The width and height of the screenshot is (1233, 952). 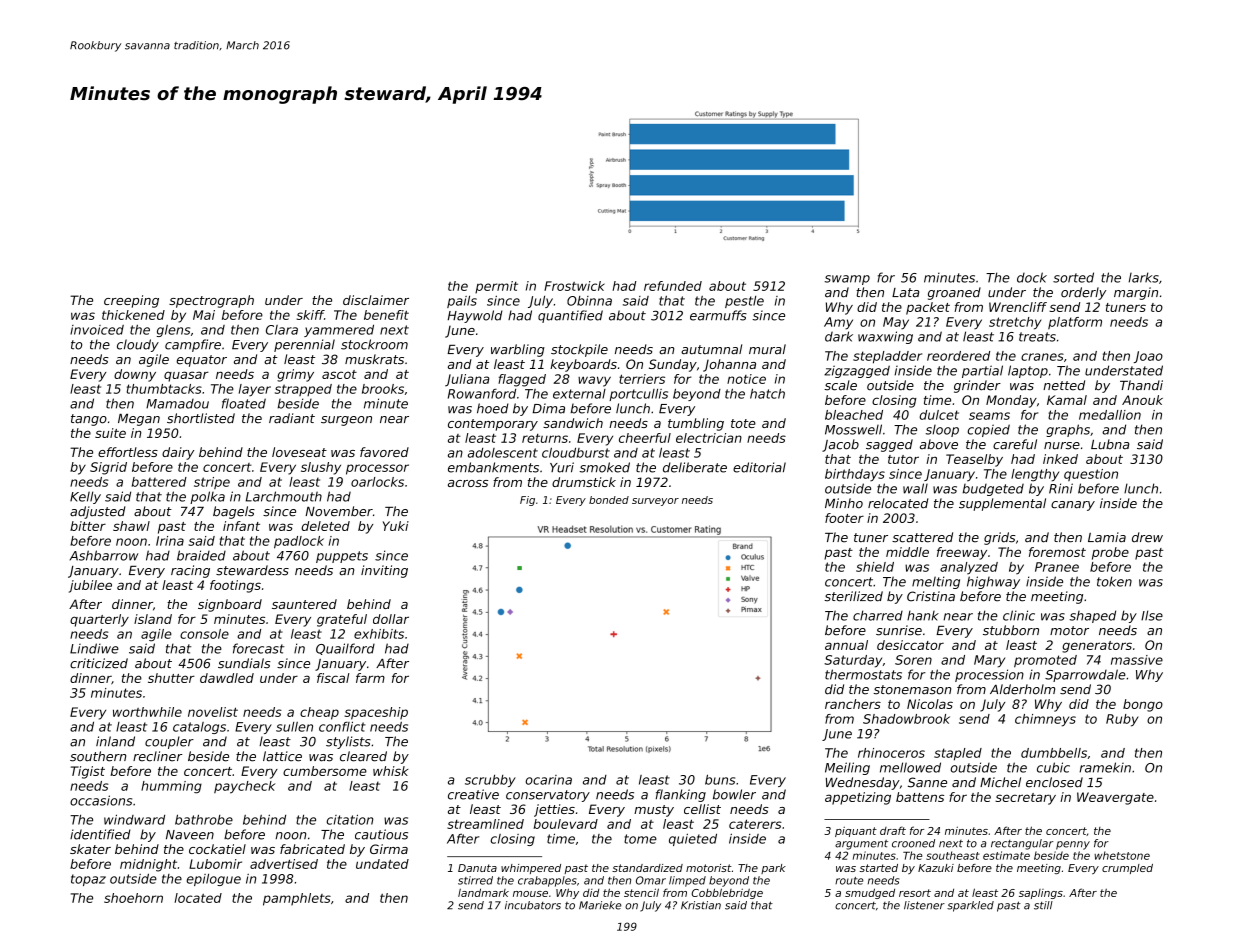 What do you see at coordinates (673, 286) in the screenshot?
I see `refunded` at bounding box center [673, 286].
